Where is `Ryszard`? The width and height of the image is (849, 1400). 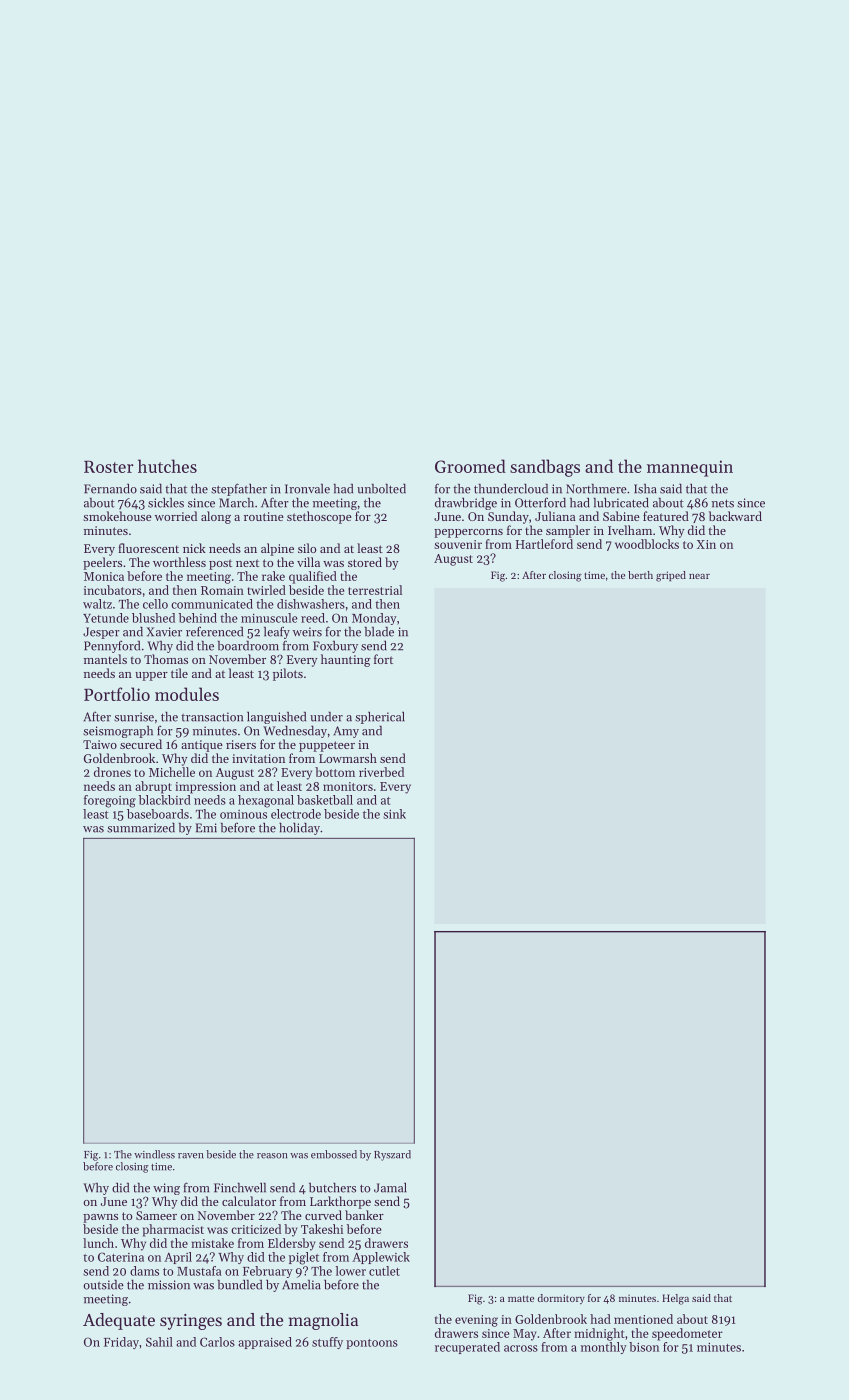
Ryszard is located at coordinates (392, 1155).
